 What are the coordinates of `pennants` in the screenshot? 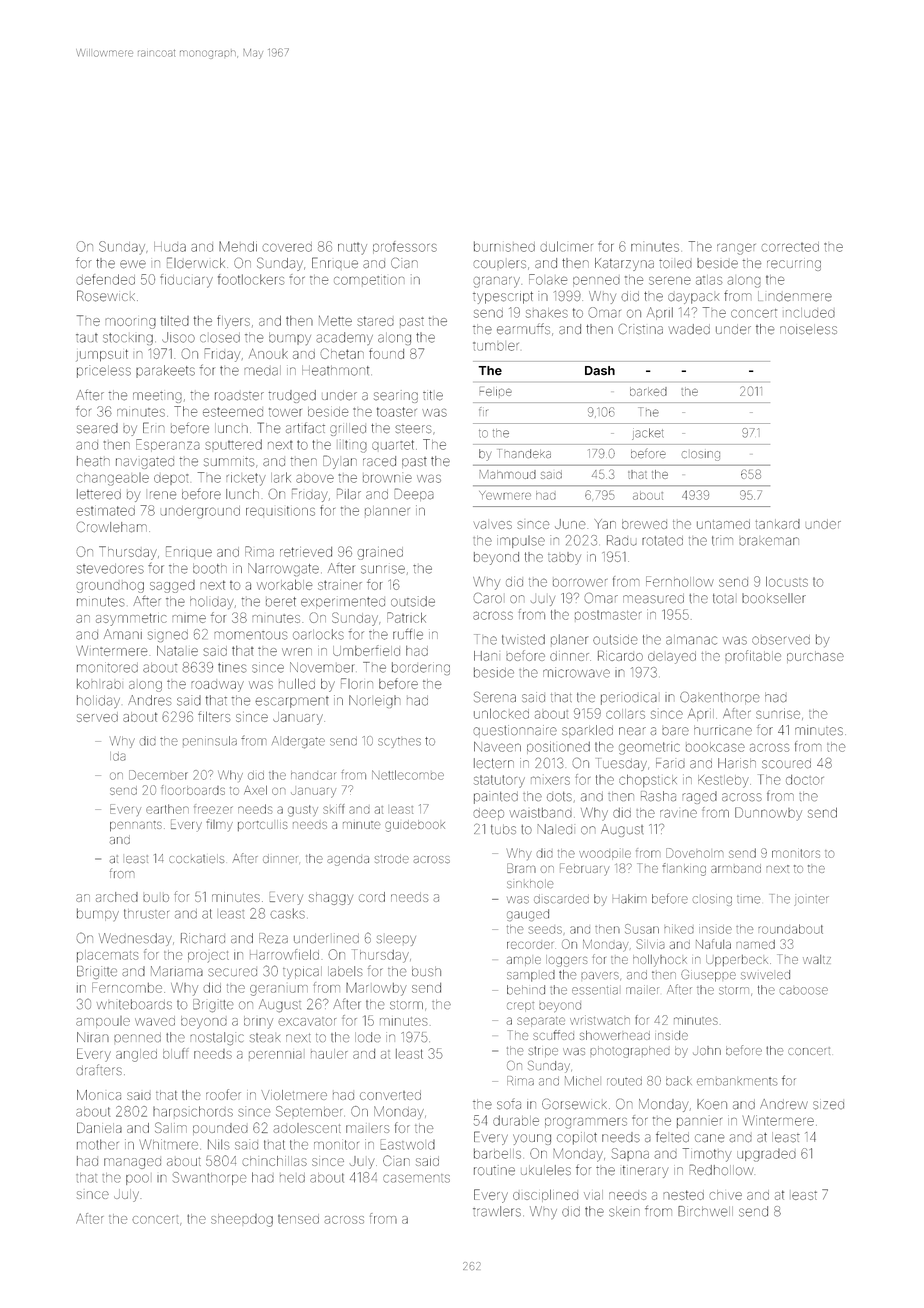 It's located at (136, 826).
